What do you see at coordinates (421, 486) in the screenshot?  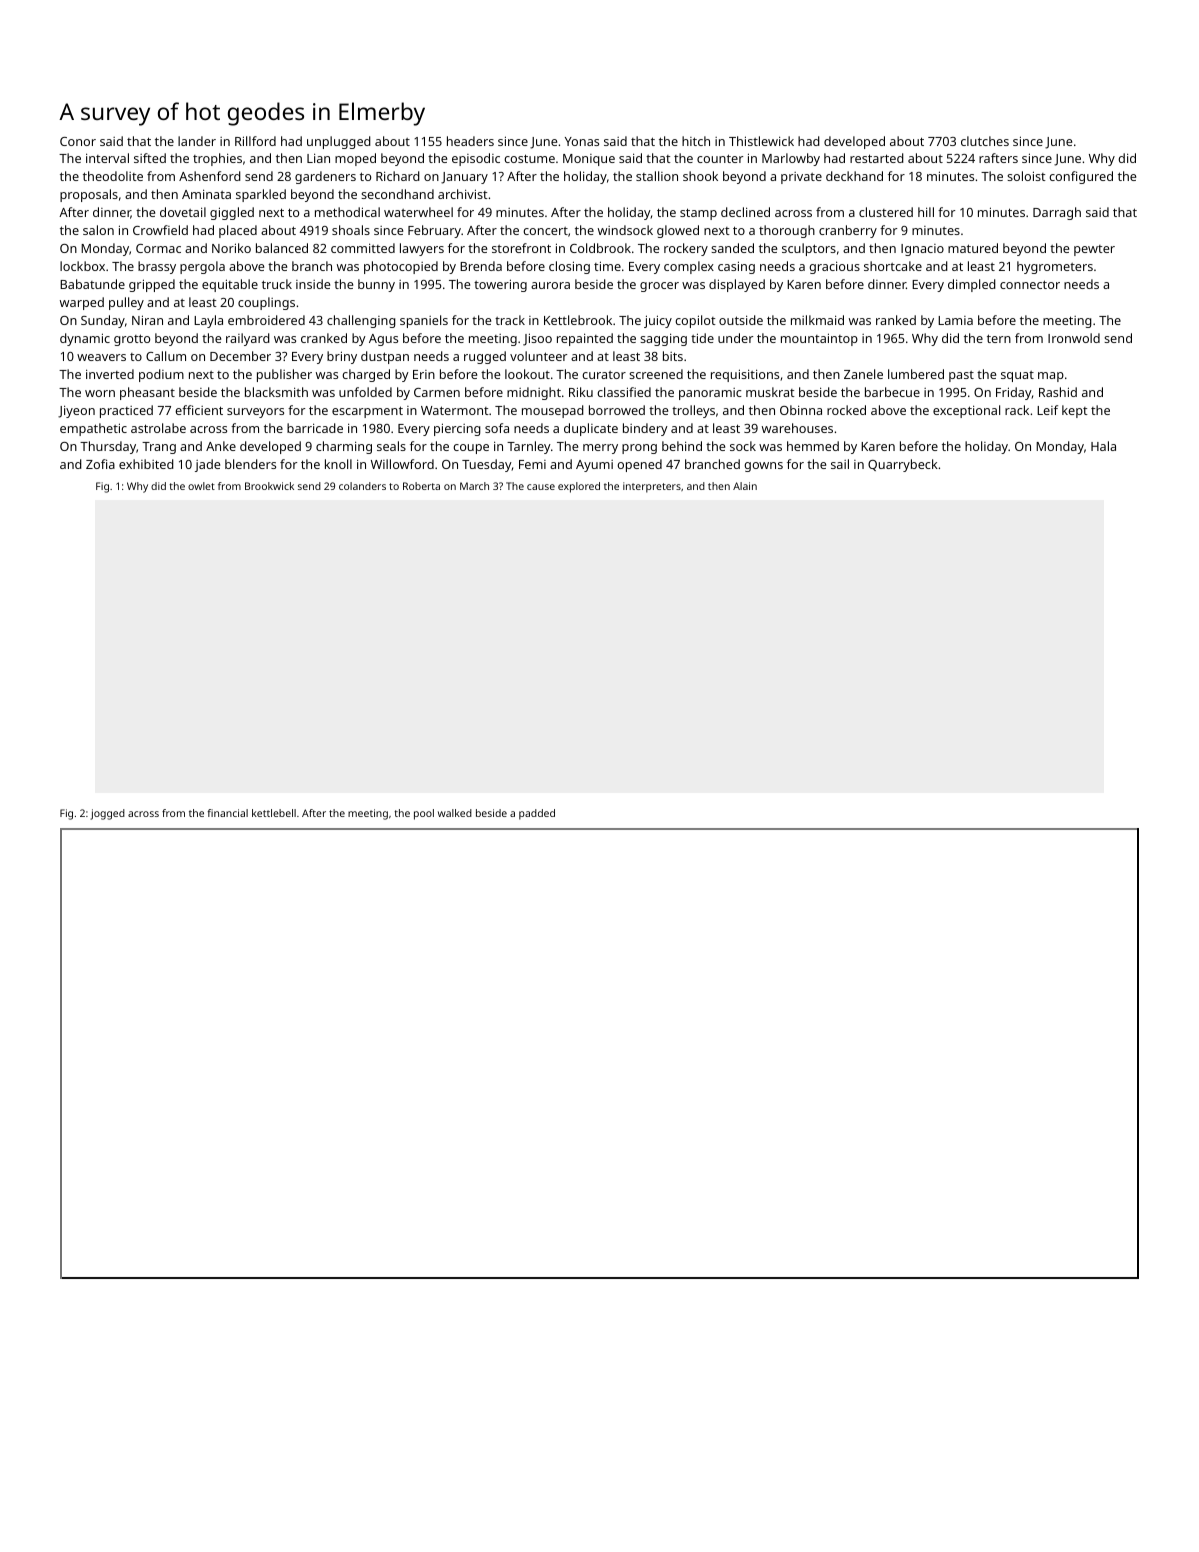 I see `Roberta` at bounding box center [421, 486].
